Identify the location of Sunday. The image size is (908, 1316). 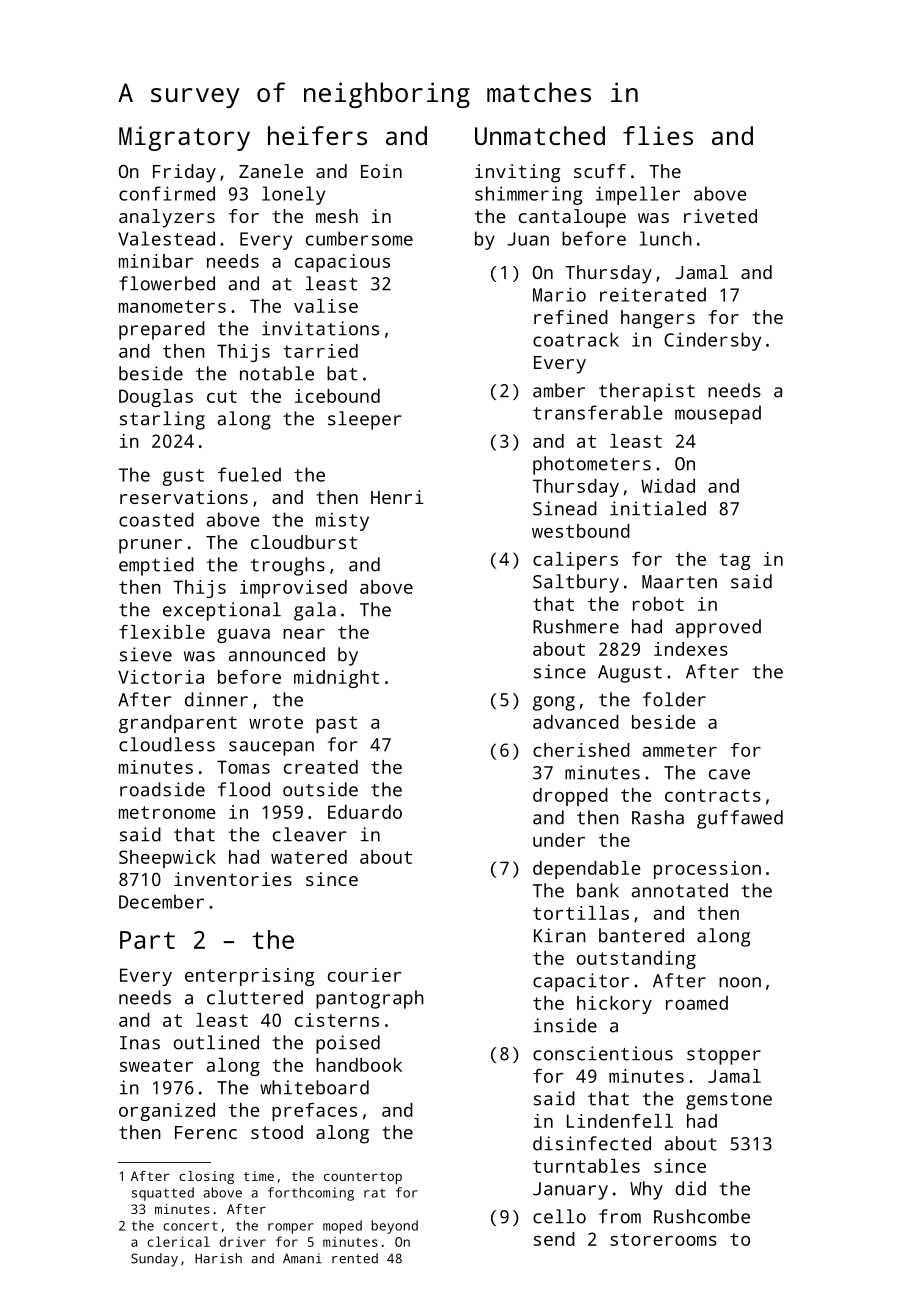
(154, 1260).
